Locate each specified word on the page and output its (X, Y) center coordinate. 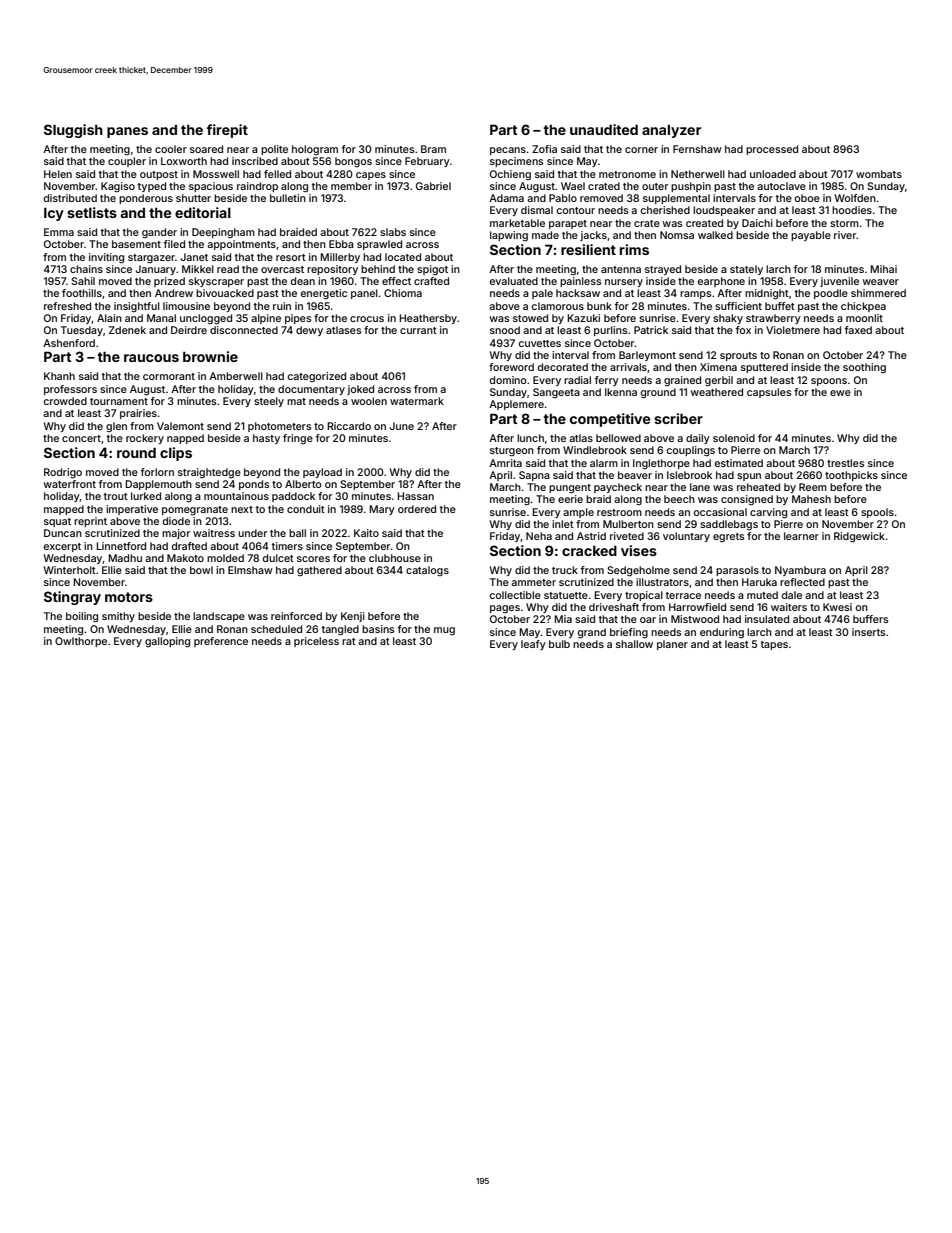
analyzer (671, 131)
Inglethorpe (661, 464)
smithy (118, 617)
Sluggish (73, 131)
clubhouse (395, 558)
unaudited (604, 129)
